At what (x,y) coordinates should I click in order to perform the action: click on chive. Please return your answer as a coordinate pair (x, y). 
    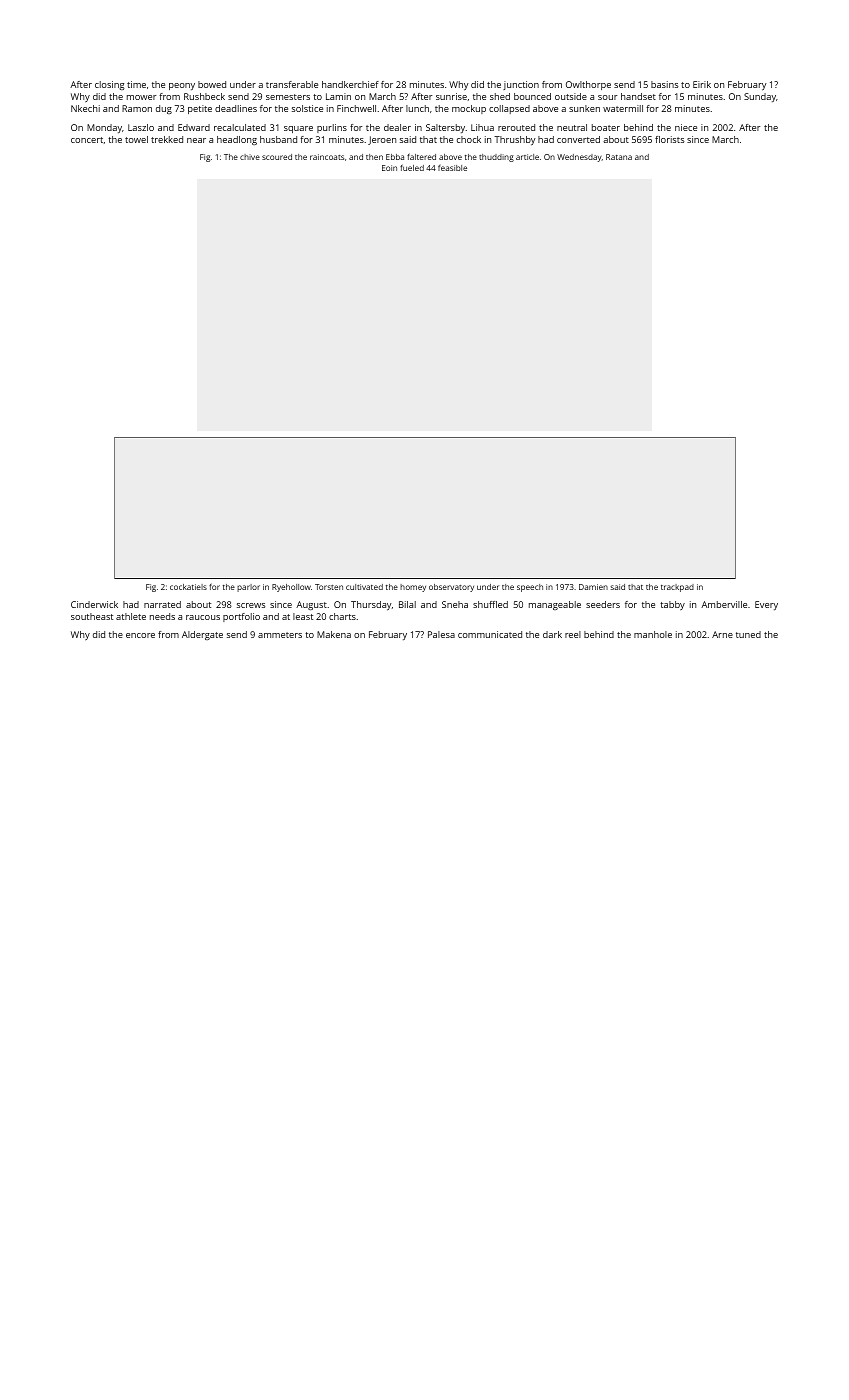
    Looking at the image, I should click on (250, 157).
